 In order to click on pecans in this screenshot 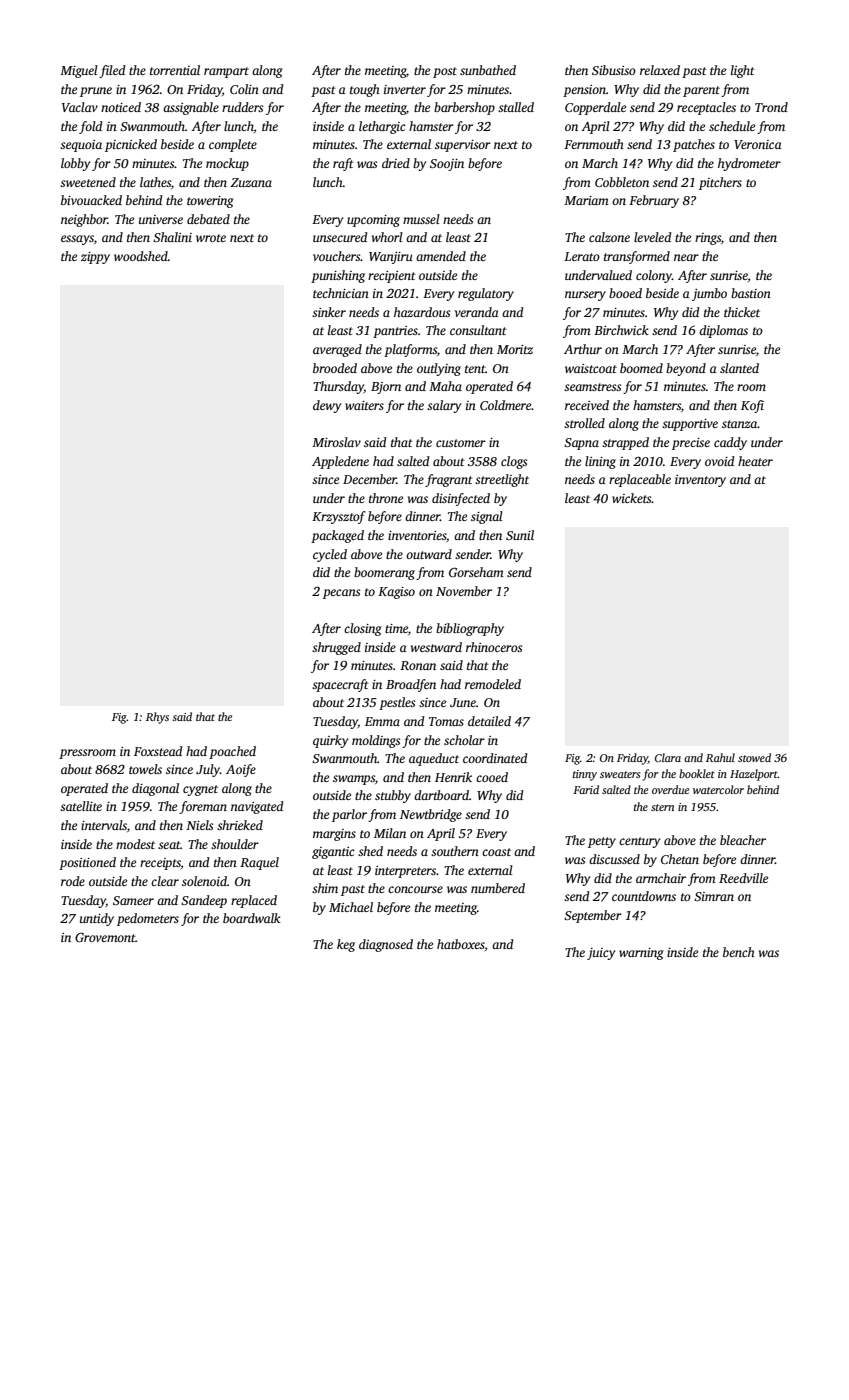, I will do `click(341, 594)`.
